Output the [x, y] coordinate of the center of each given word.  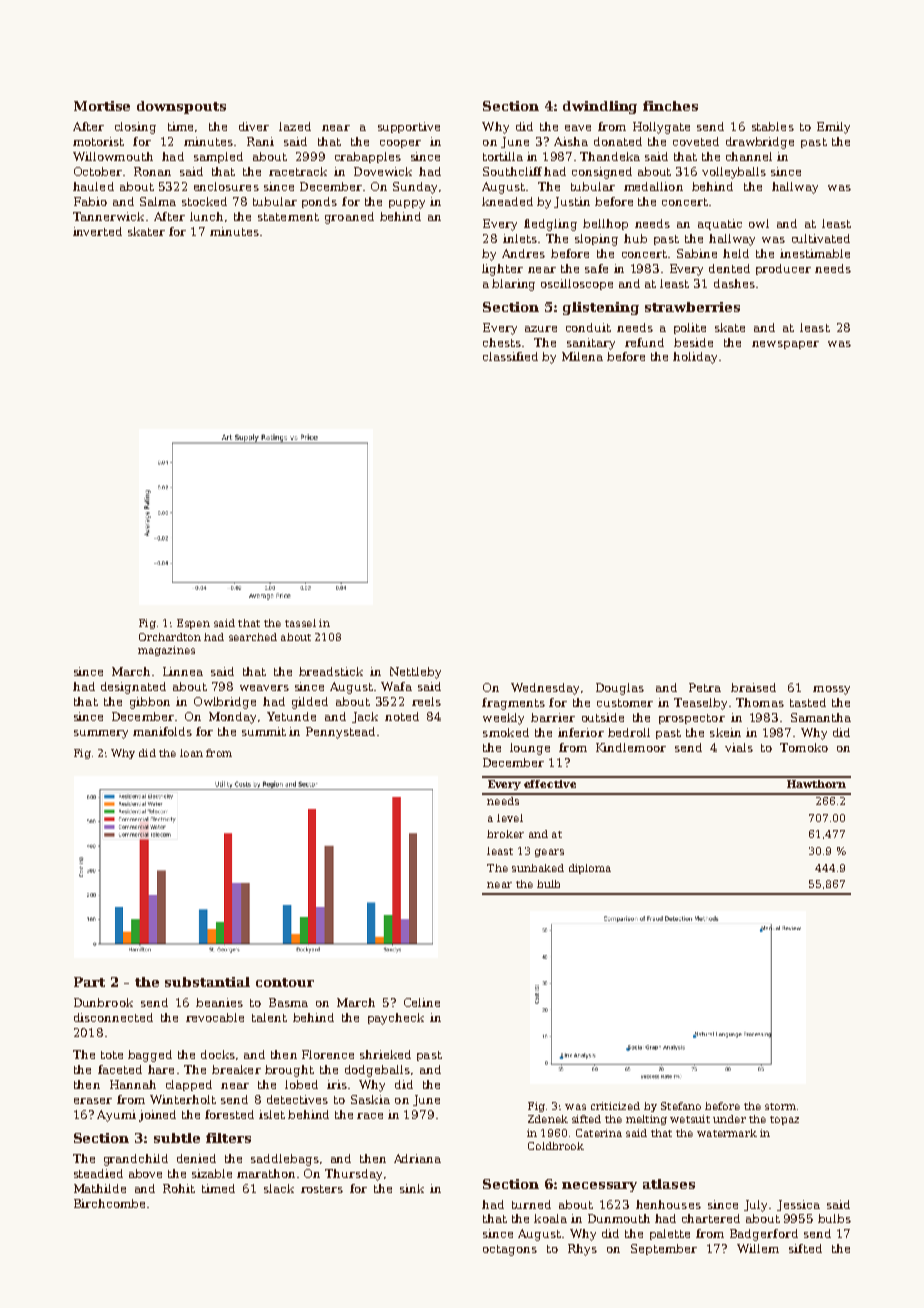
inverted [97, 231]
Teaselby [700, 704]
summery [101, 734]
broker [505, 834]
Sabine [697, 253]
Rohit [179, 1188]
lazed [295, 126]
